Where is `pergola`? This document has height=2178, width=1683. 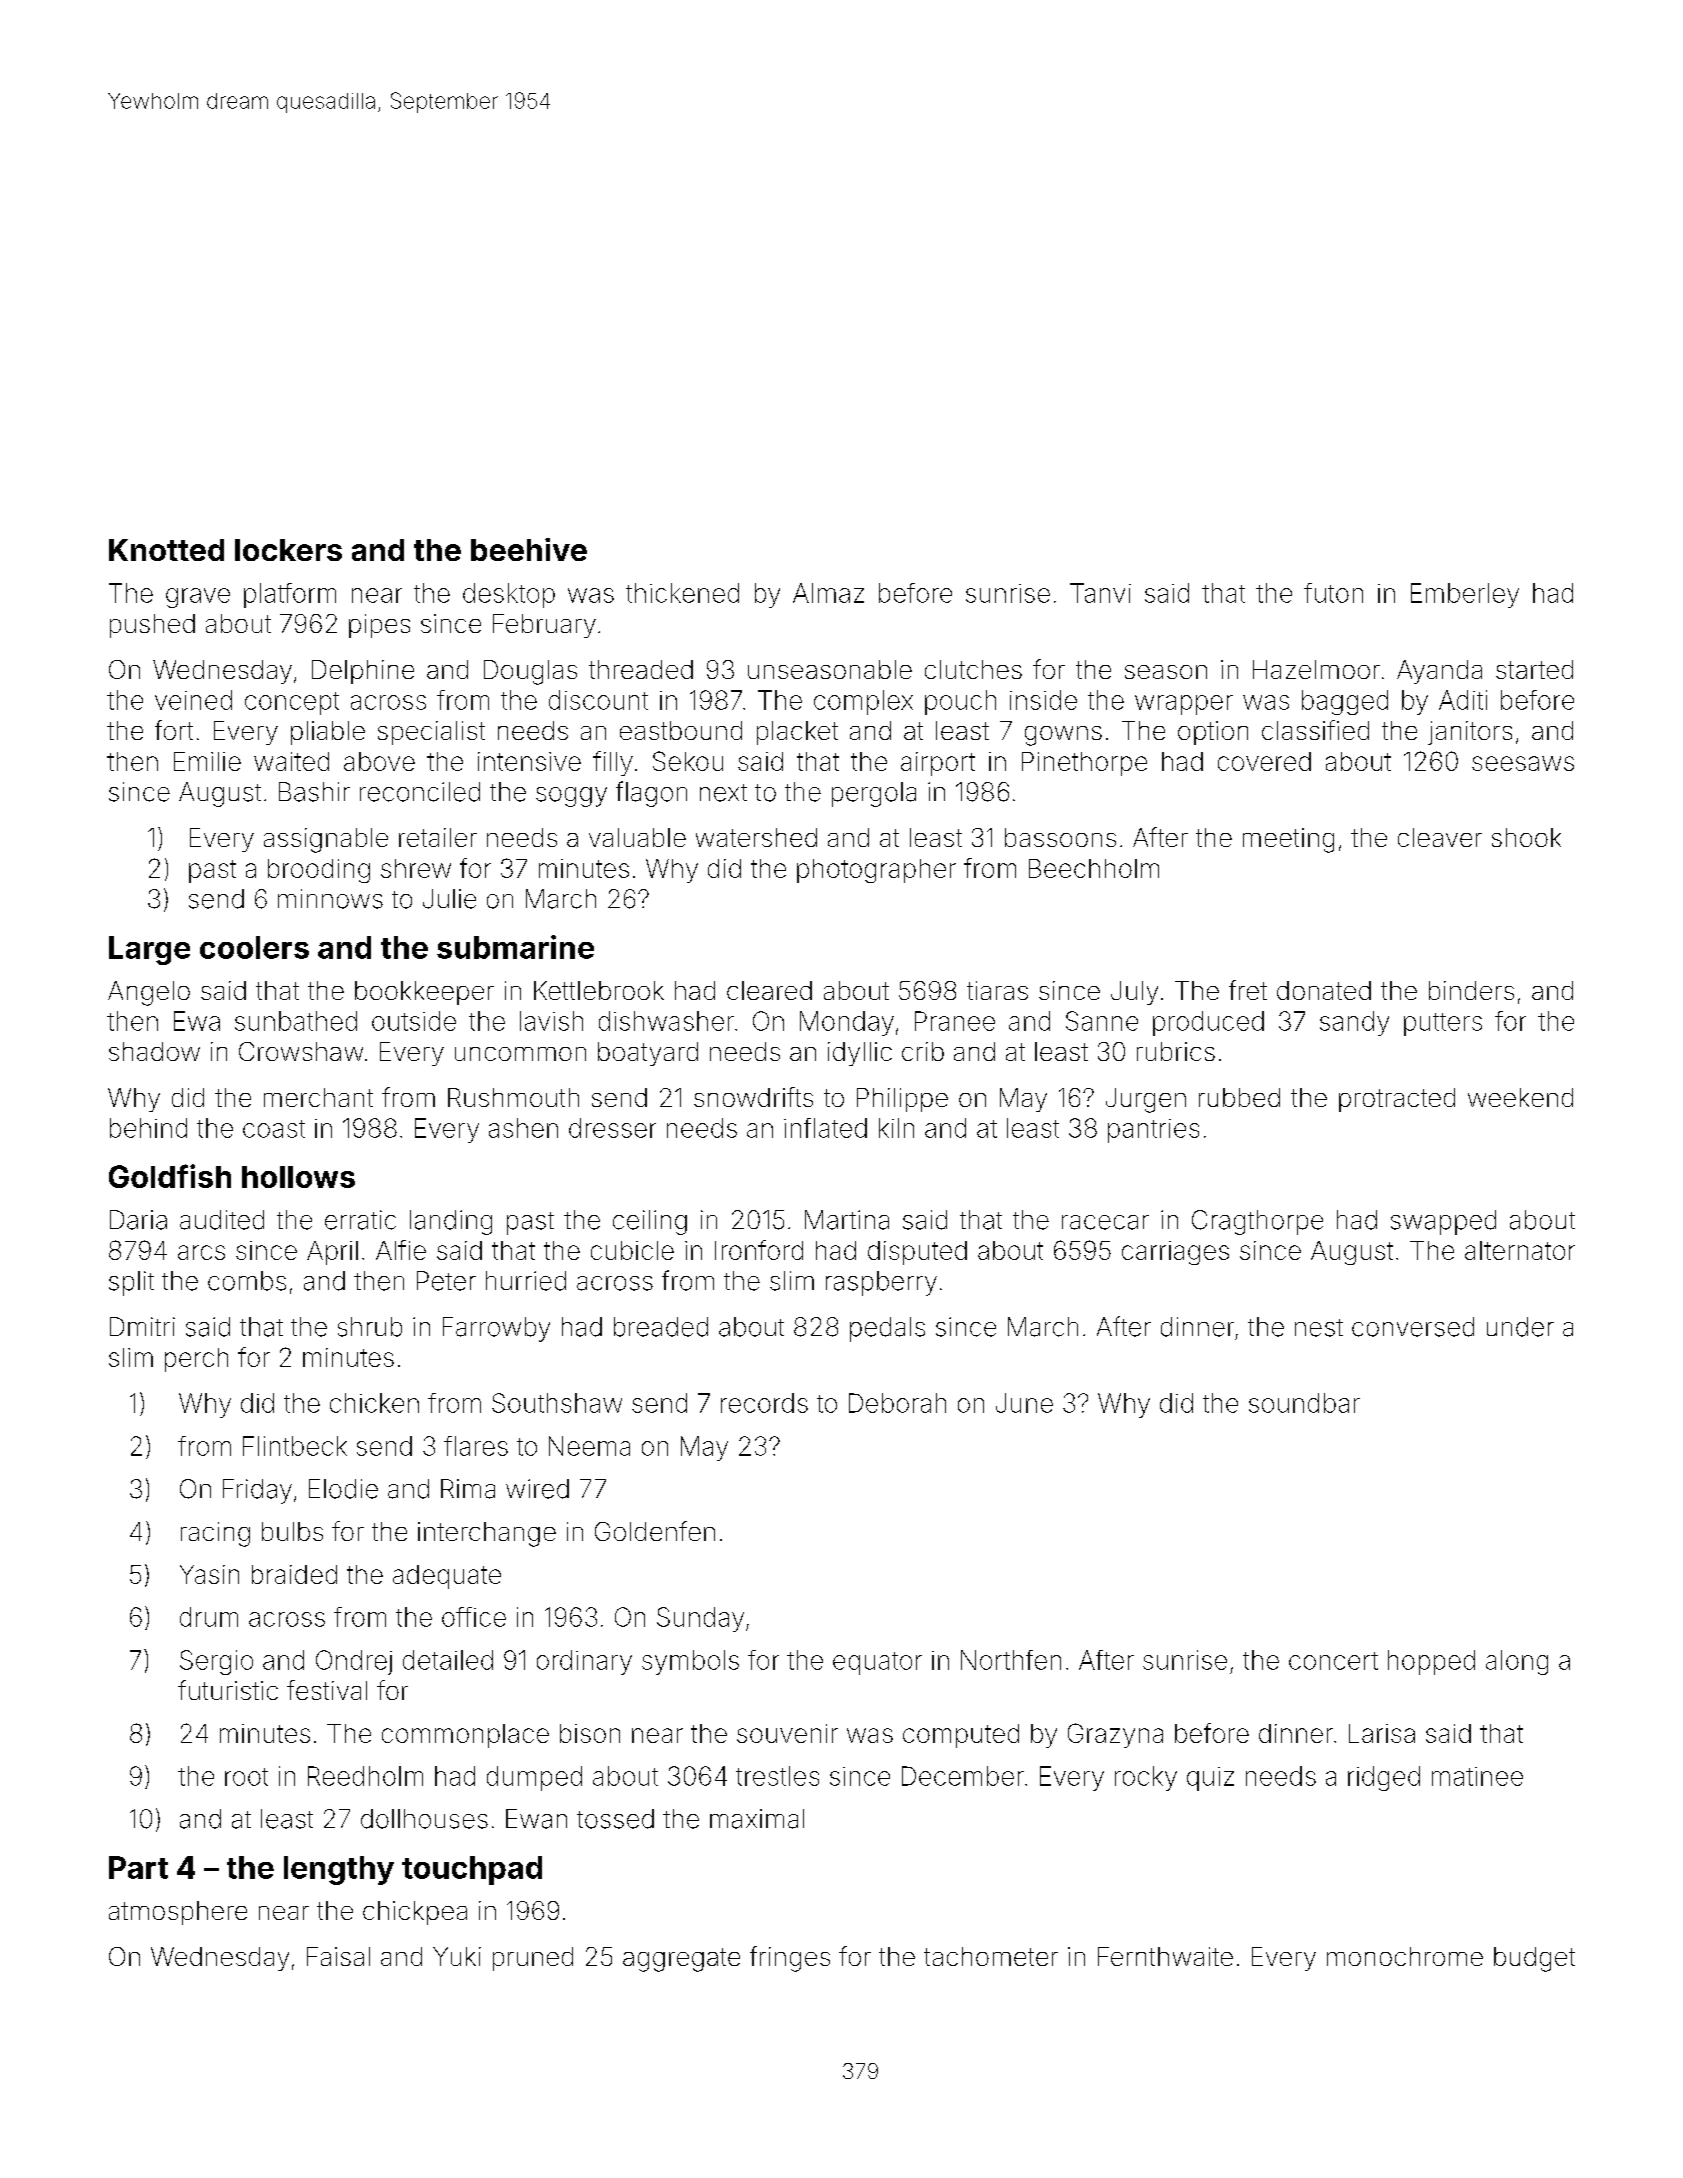 pergola is located at coordinates (874, 794).
